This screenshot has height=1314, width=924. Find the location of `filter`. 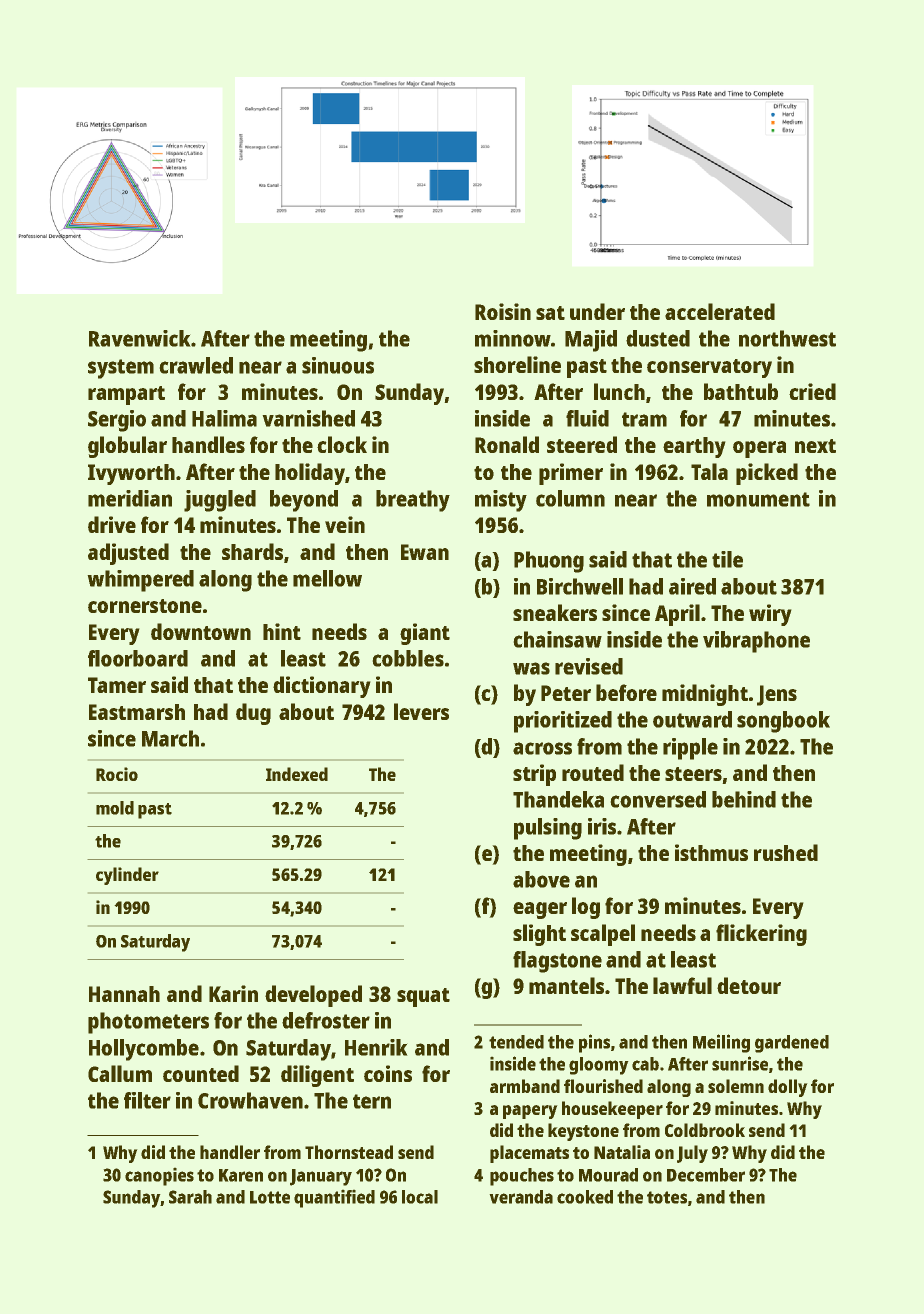

filter is located at coordinates (147, 1100).
